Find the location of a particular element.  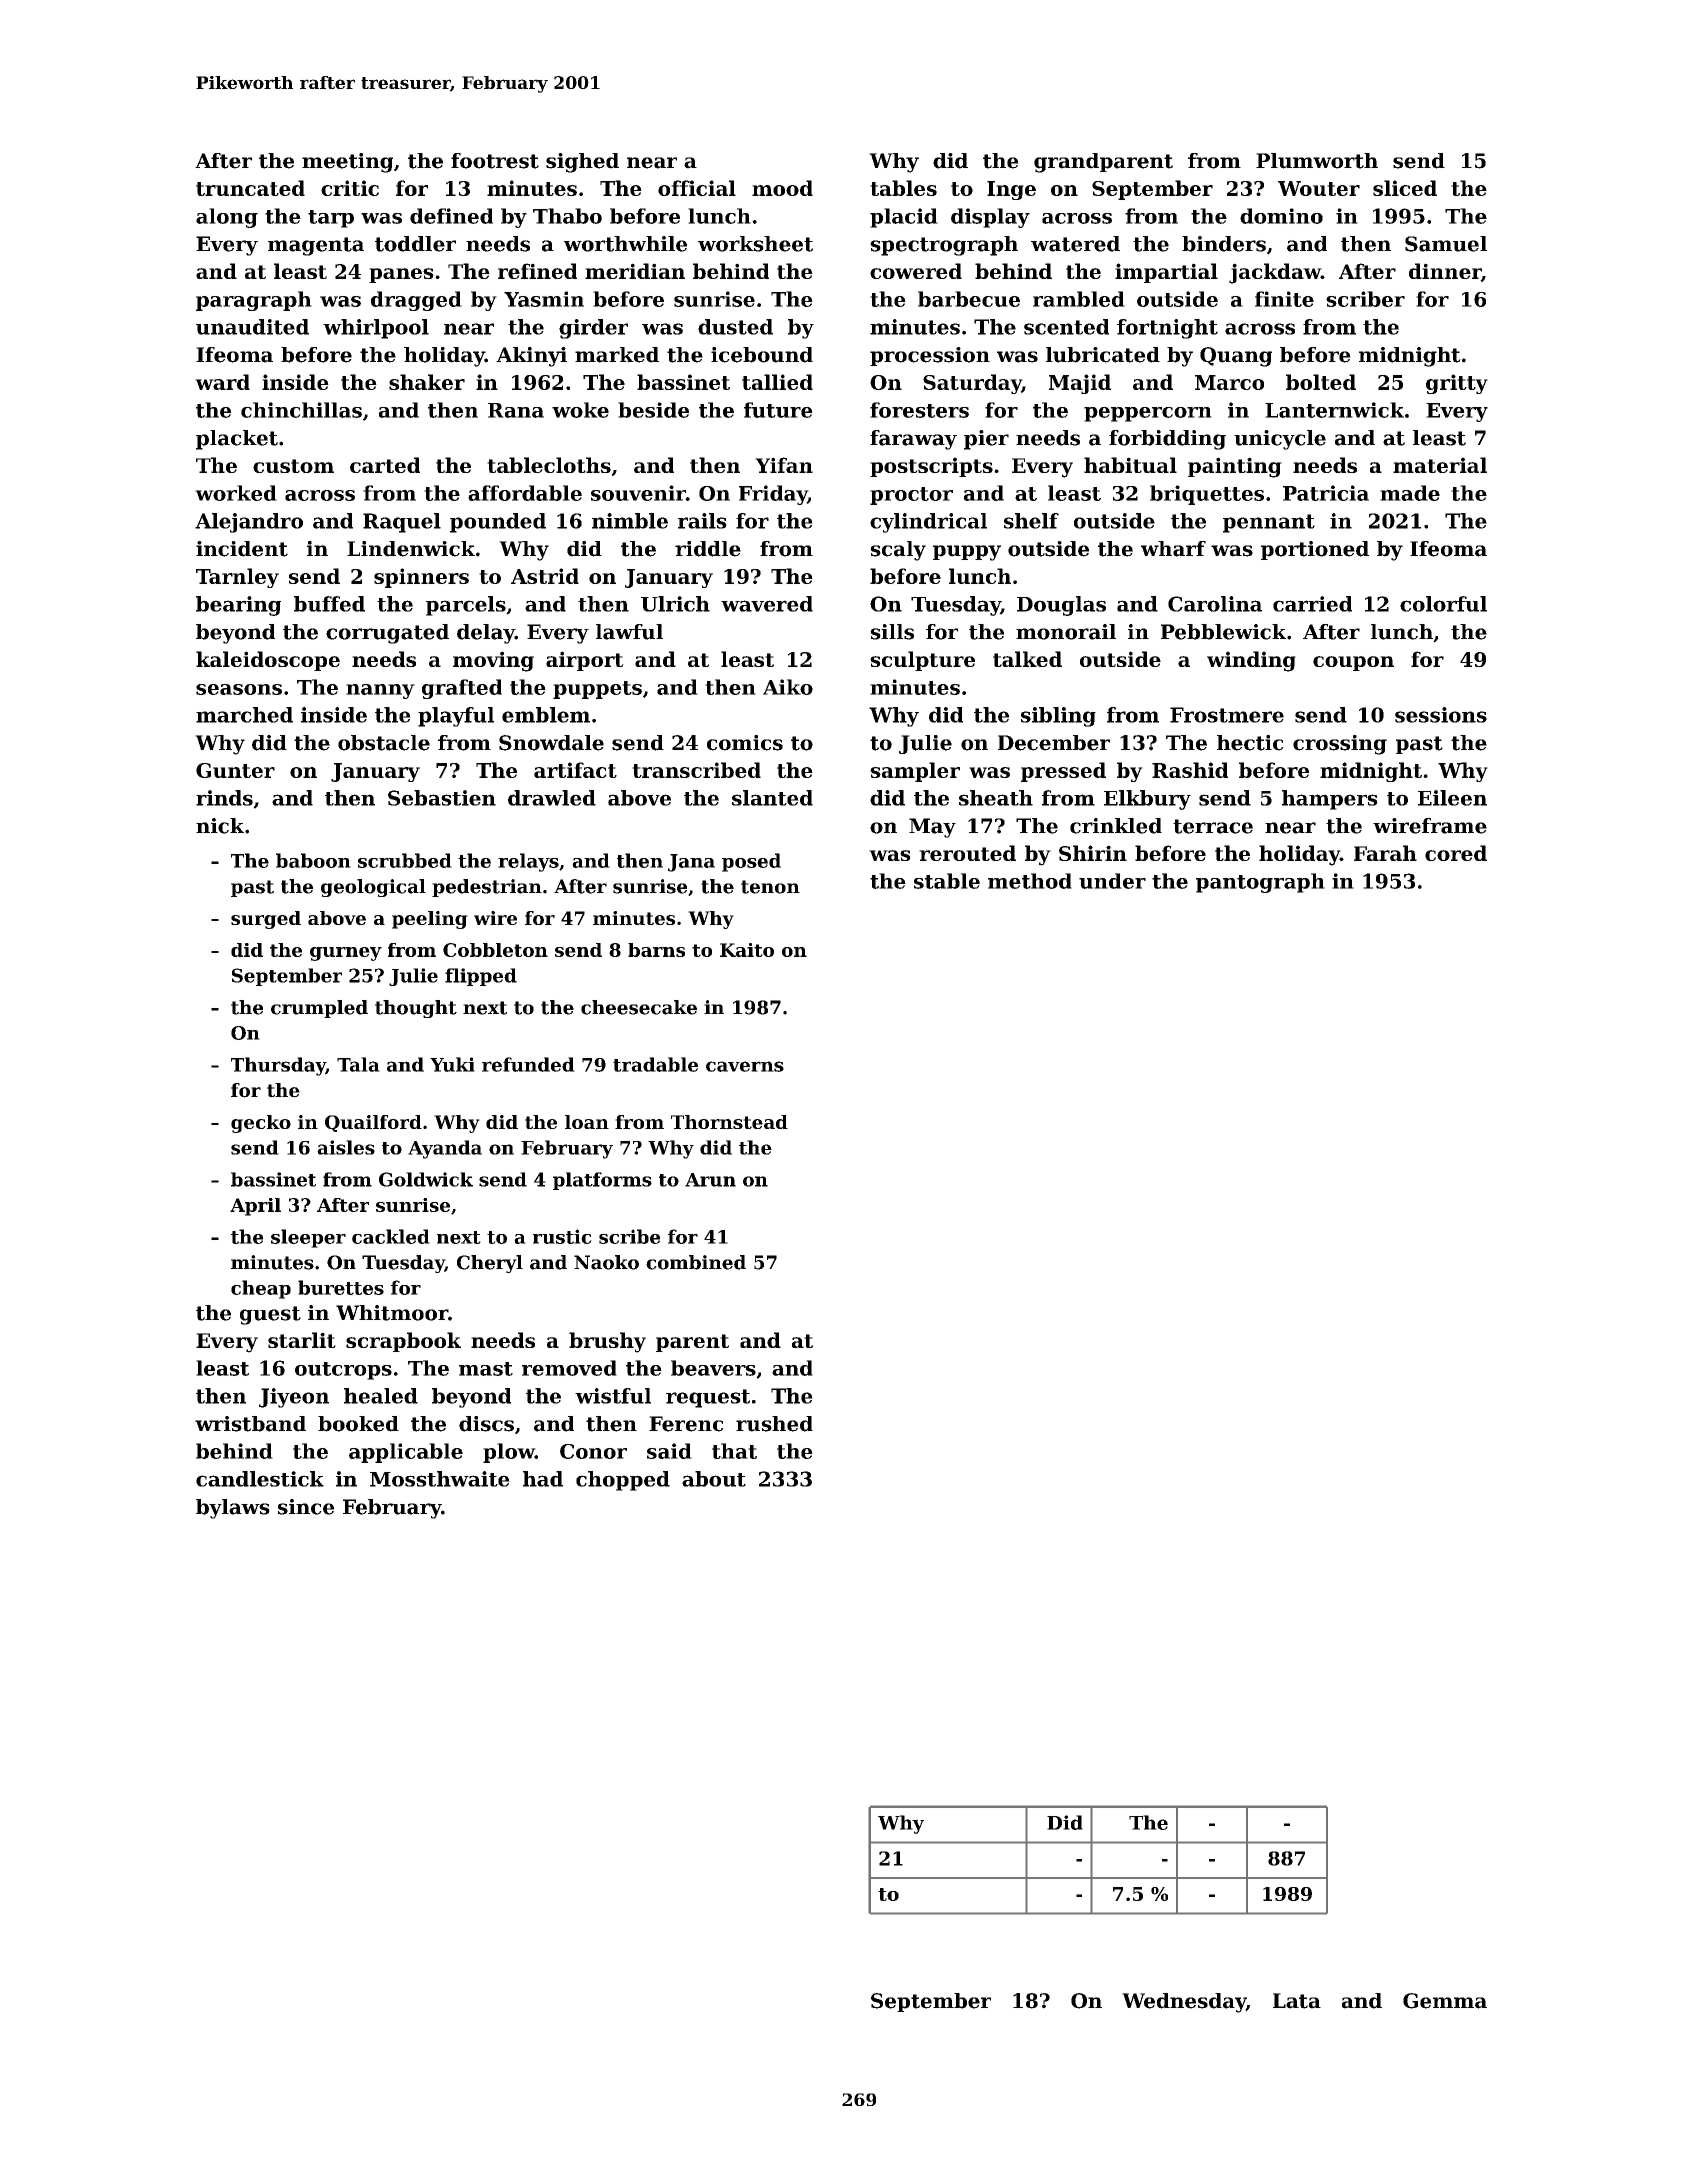

since is located at coordinates (306, 1507).
